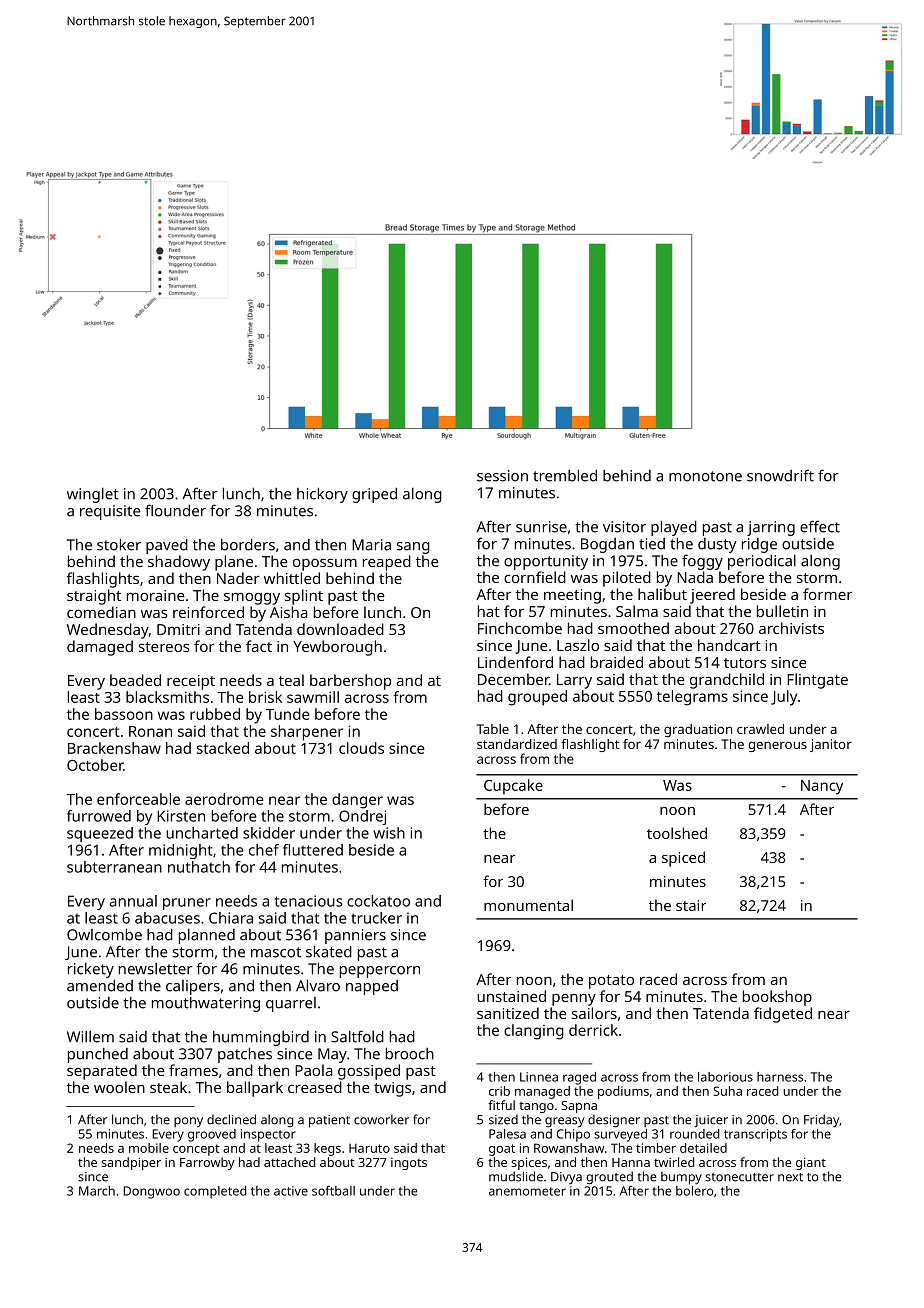 This screenshot has height=1308, width=924. What do you see at coordinates (771, 528) in the screenshot?
I see `jarring` at bounding box center [771, 528].
